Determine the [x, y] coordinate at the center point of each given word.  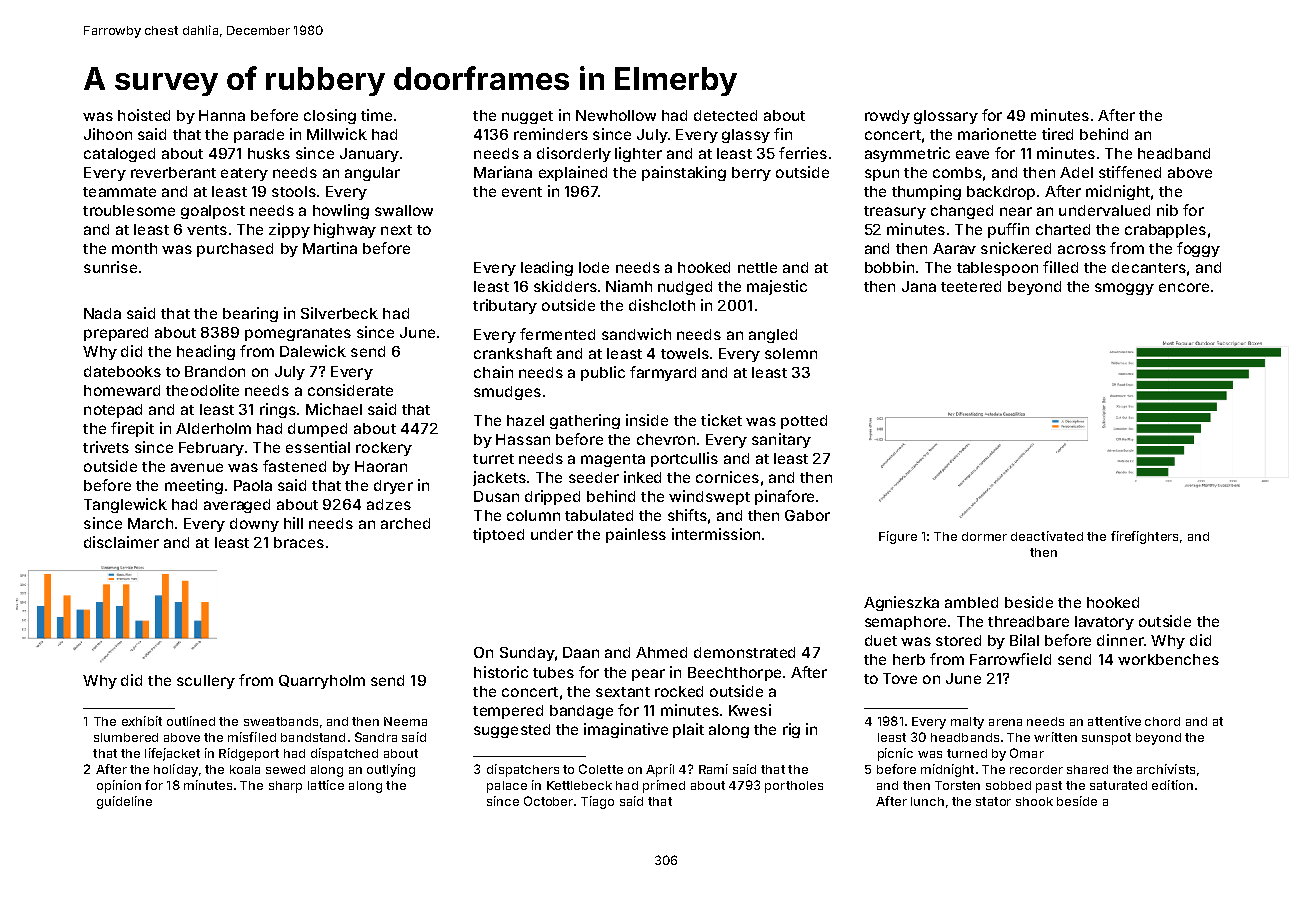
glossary [946, 117]
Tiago [597, 802]
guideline [124, 802]
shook [1034, 801]
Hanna [222, 115]
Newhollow [616, 115]
